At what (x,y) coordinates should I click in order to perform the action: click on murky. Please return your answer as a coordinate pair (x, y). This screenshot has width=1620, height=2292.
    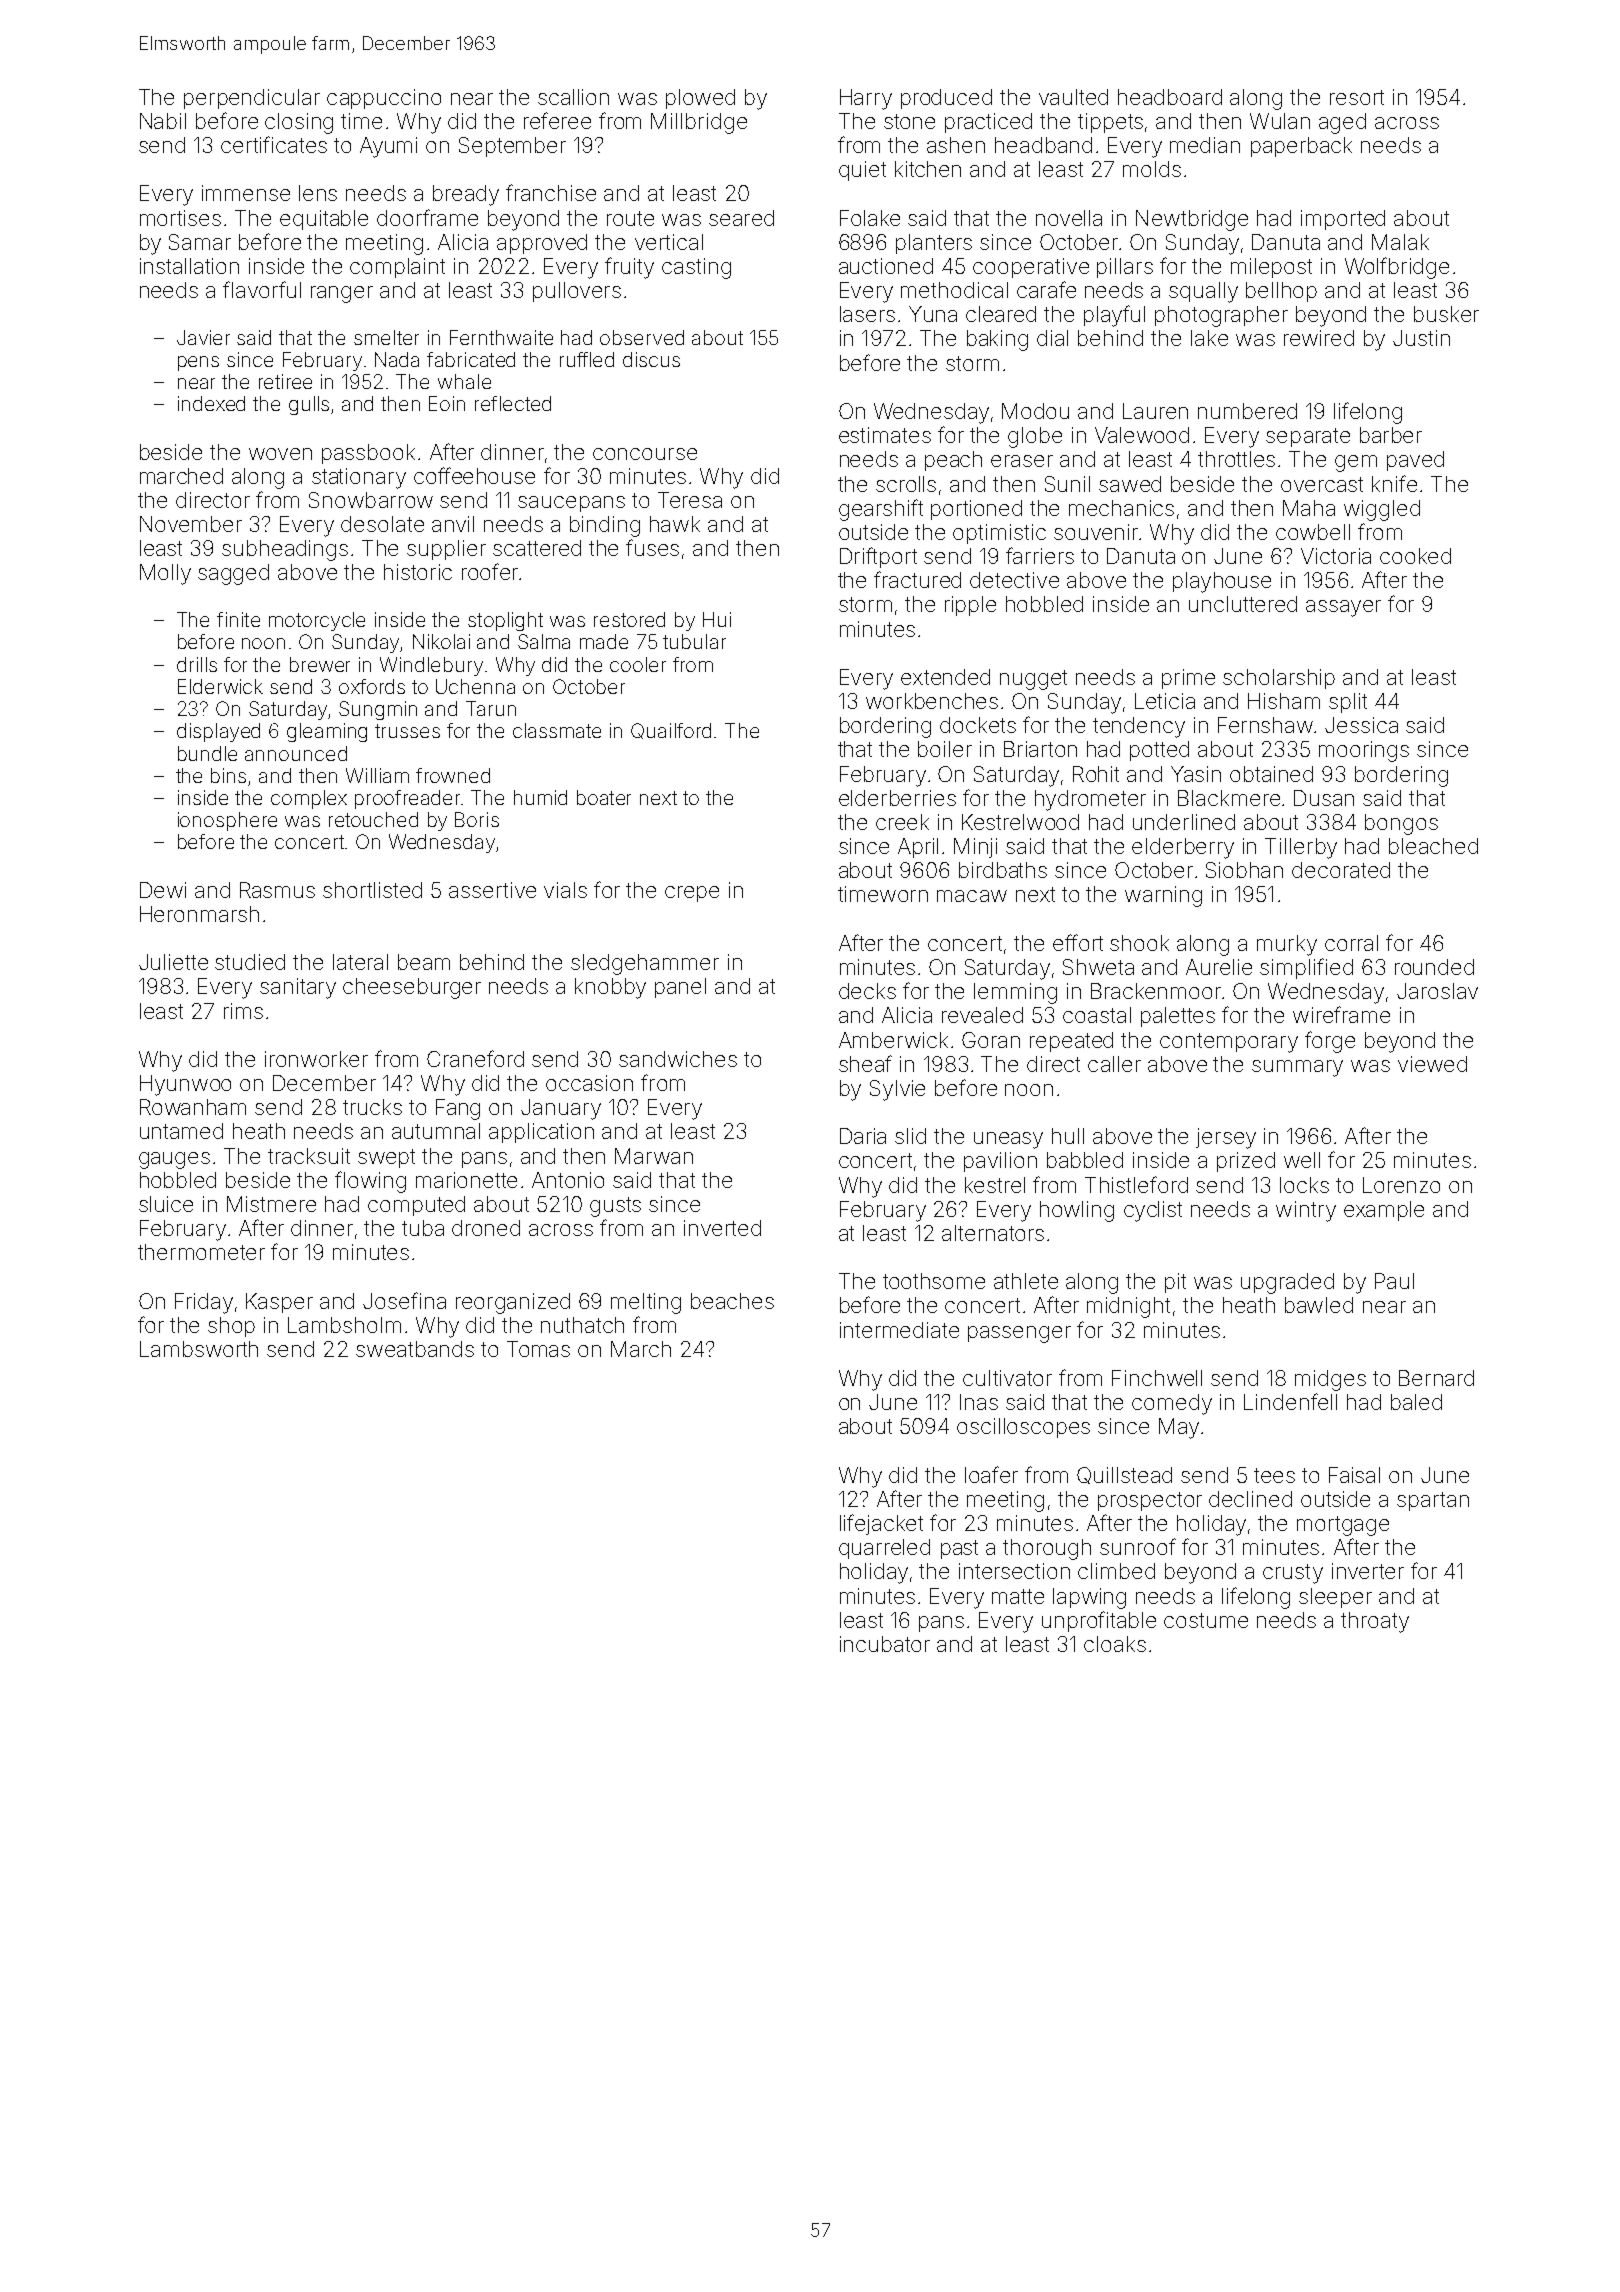
    Looking at the image, I should click on (1287, 945).
